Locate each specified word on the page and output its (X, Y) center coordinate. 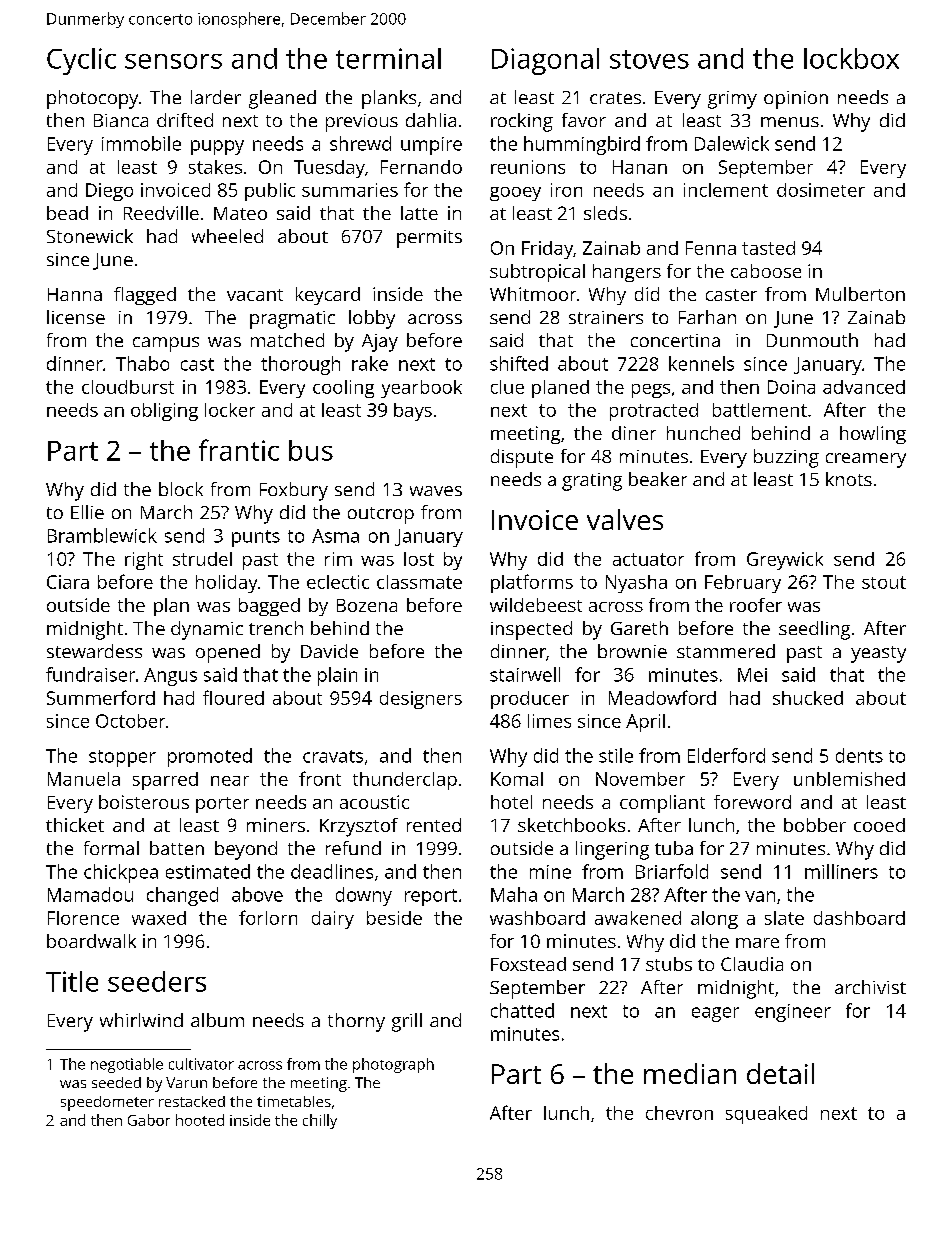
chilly (320, 1121)
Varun (186, 1082)
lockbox (851, 58)
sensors (173, 61)
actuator (648, 559)
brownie (632, 651)
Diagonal (545, 61)
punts (256, 538)
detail (780, 1073)
